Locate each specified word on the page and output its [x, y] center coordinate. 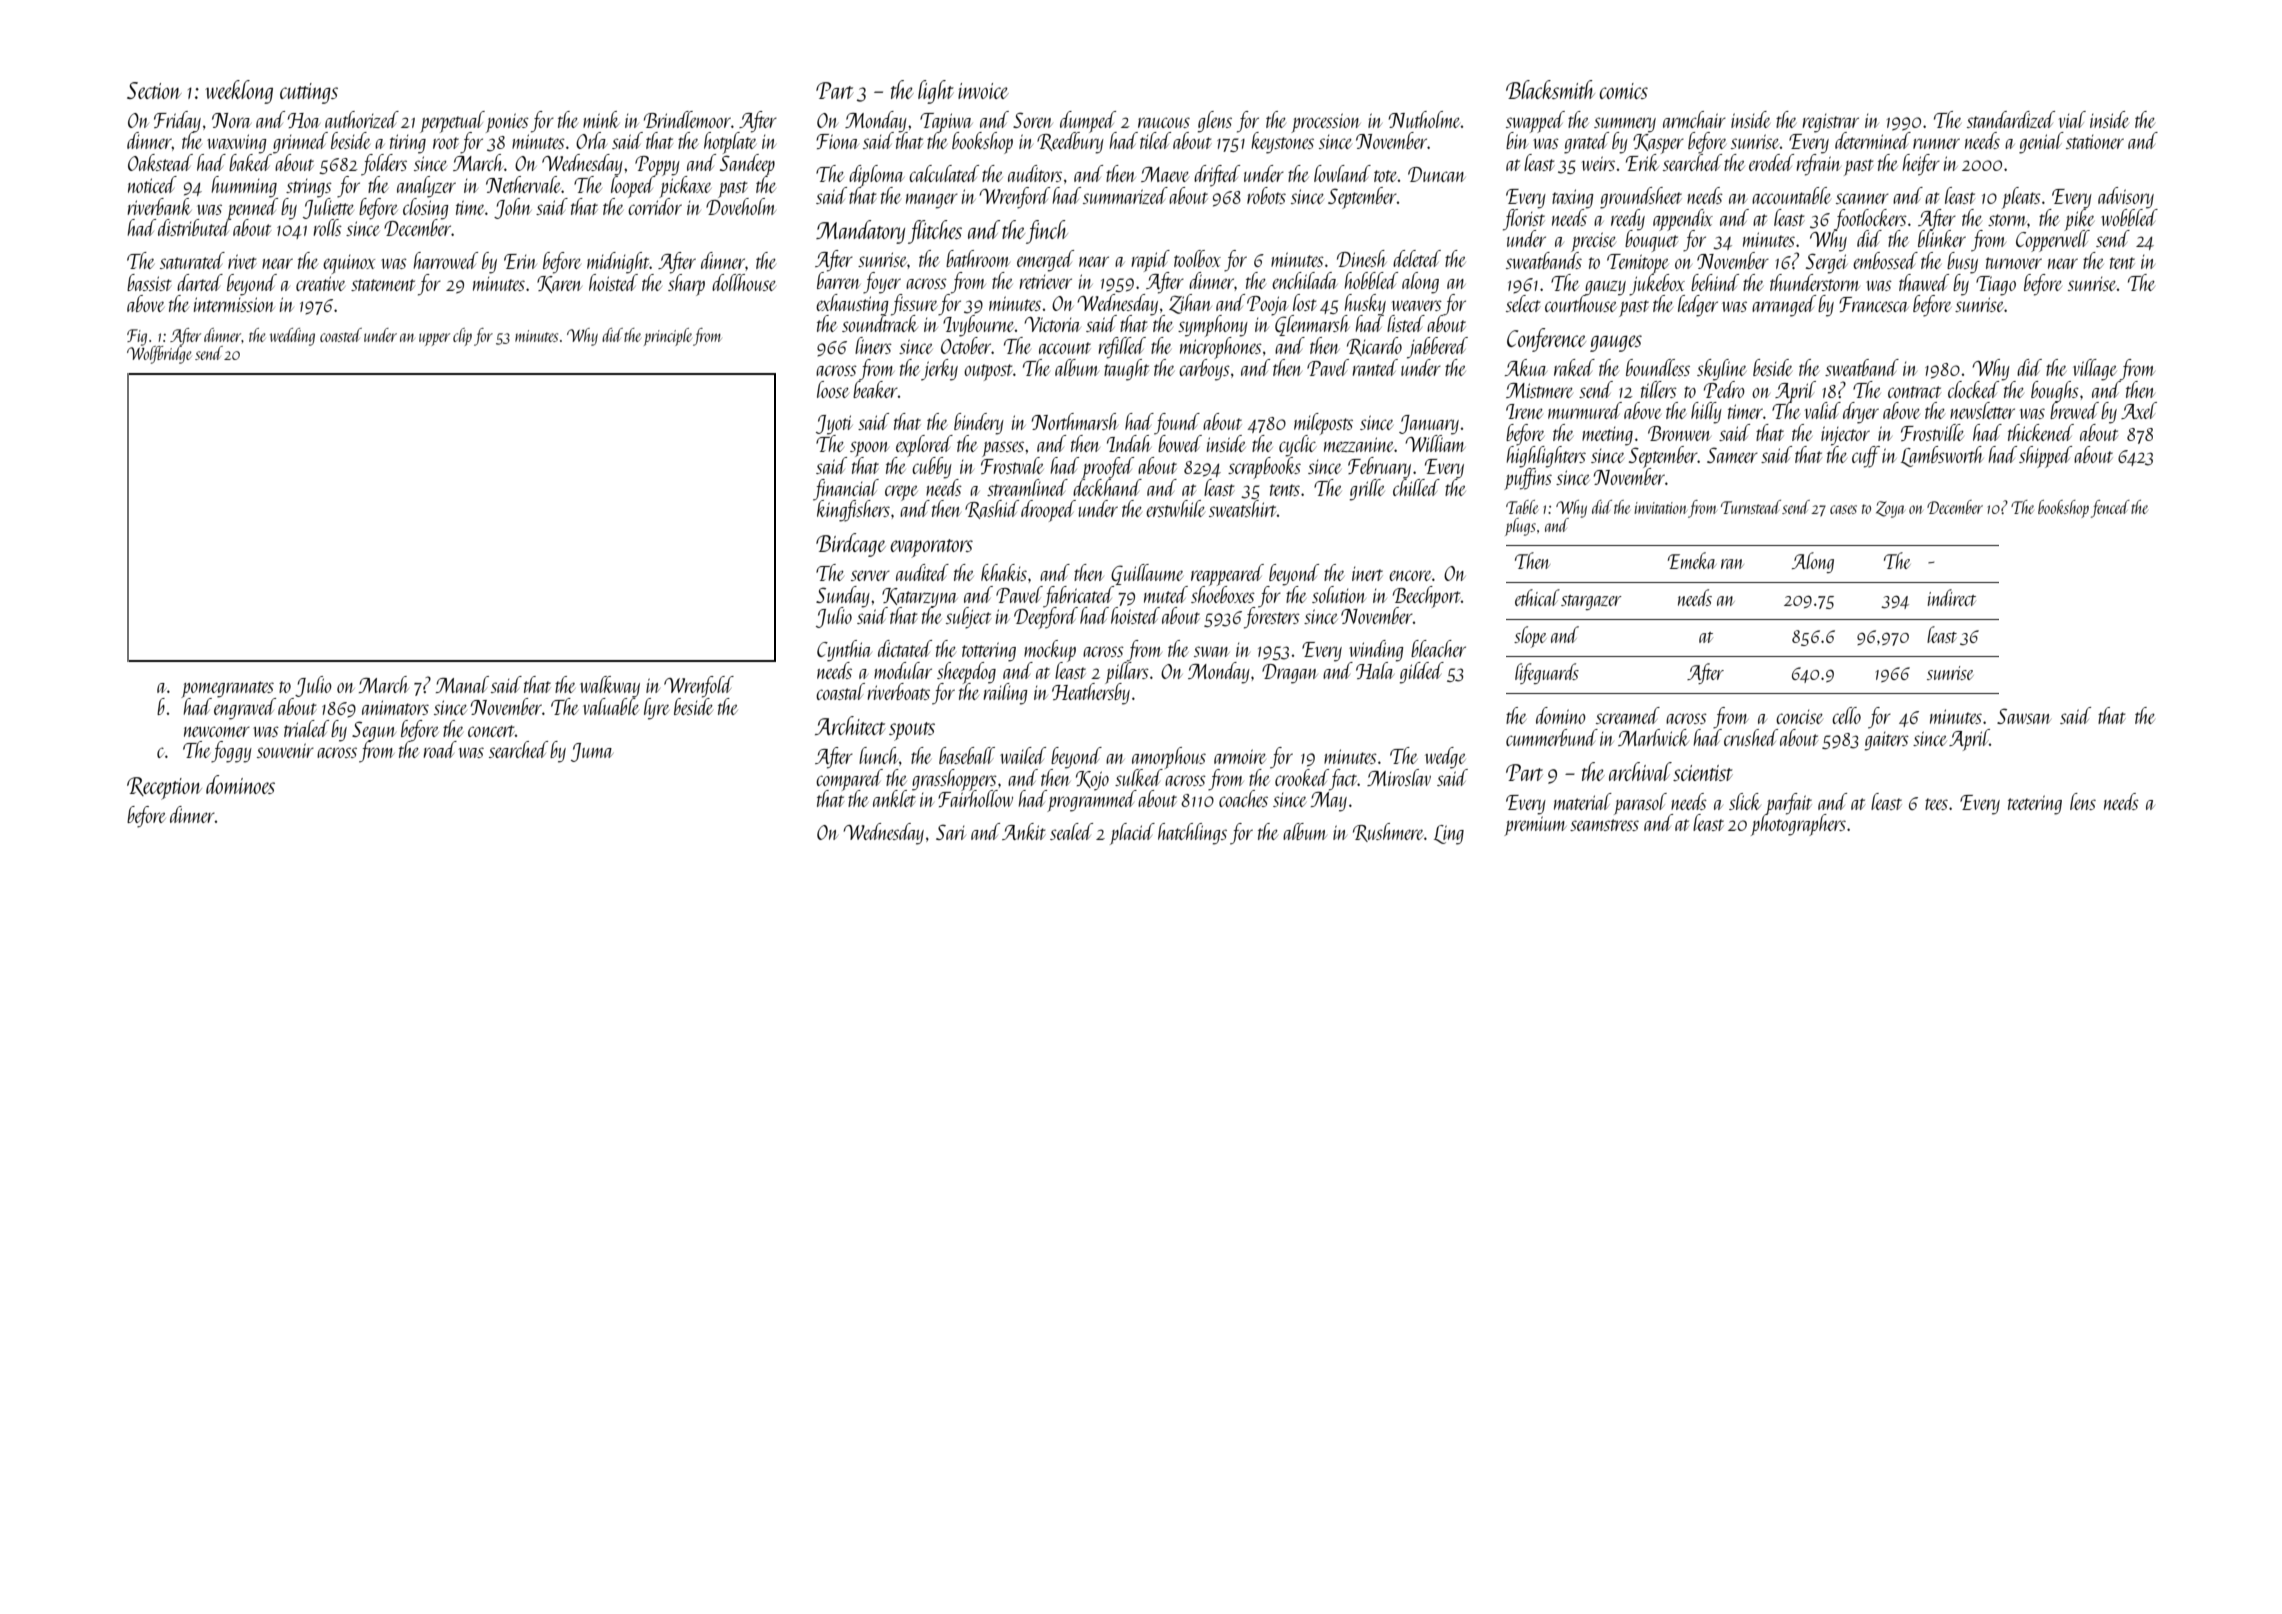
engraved [245, 709]
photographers [1798, 825]
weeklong [239, 92]
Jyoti [834, 425]
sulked [1139, 777]
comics [1623, 91]
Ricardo [1374, 346]
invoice [983, 91]
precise [1593, 242]
